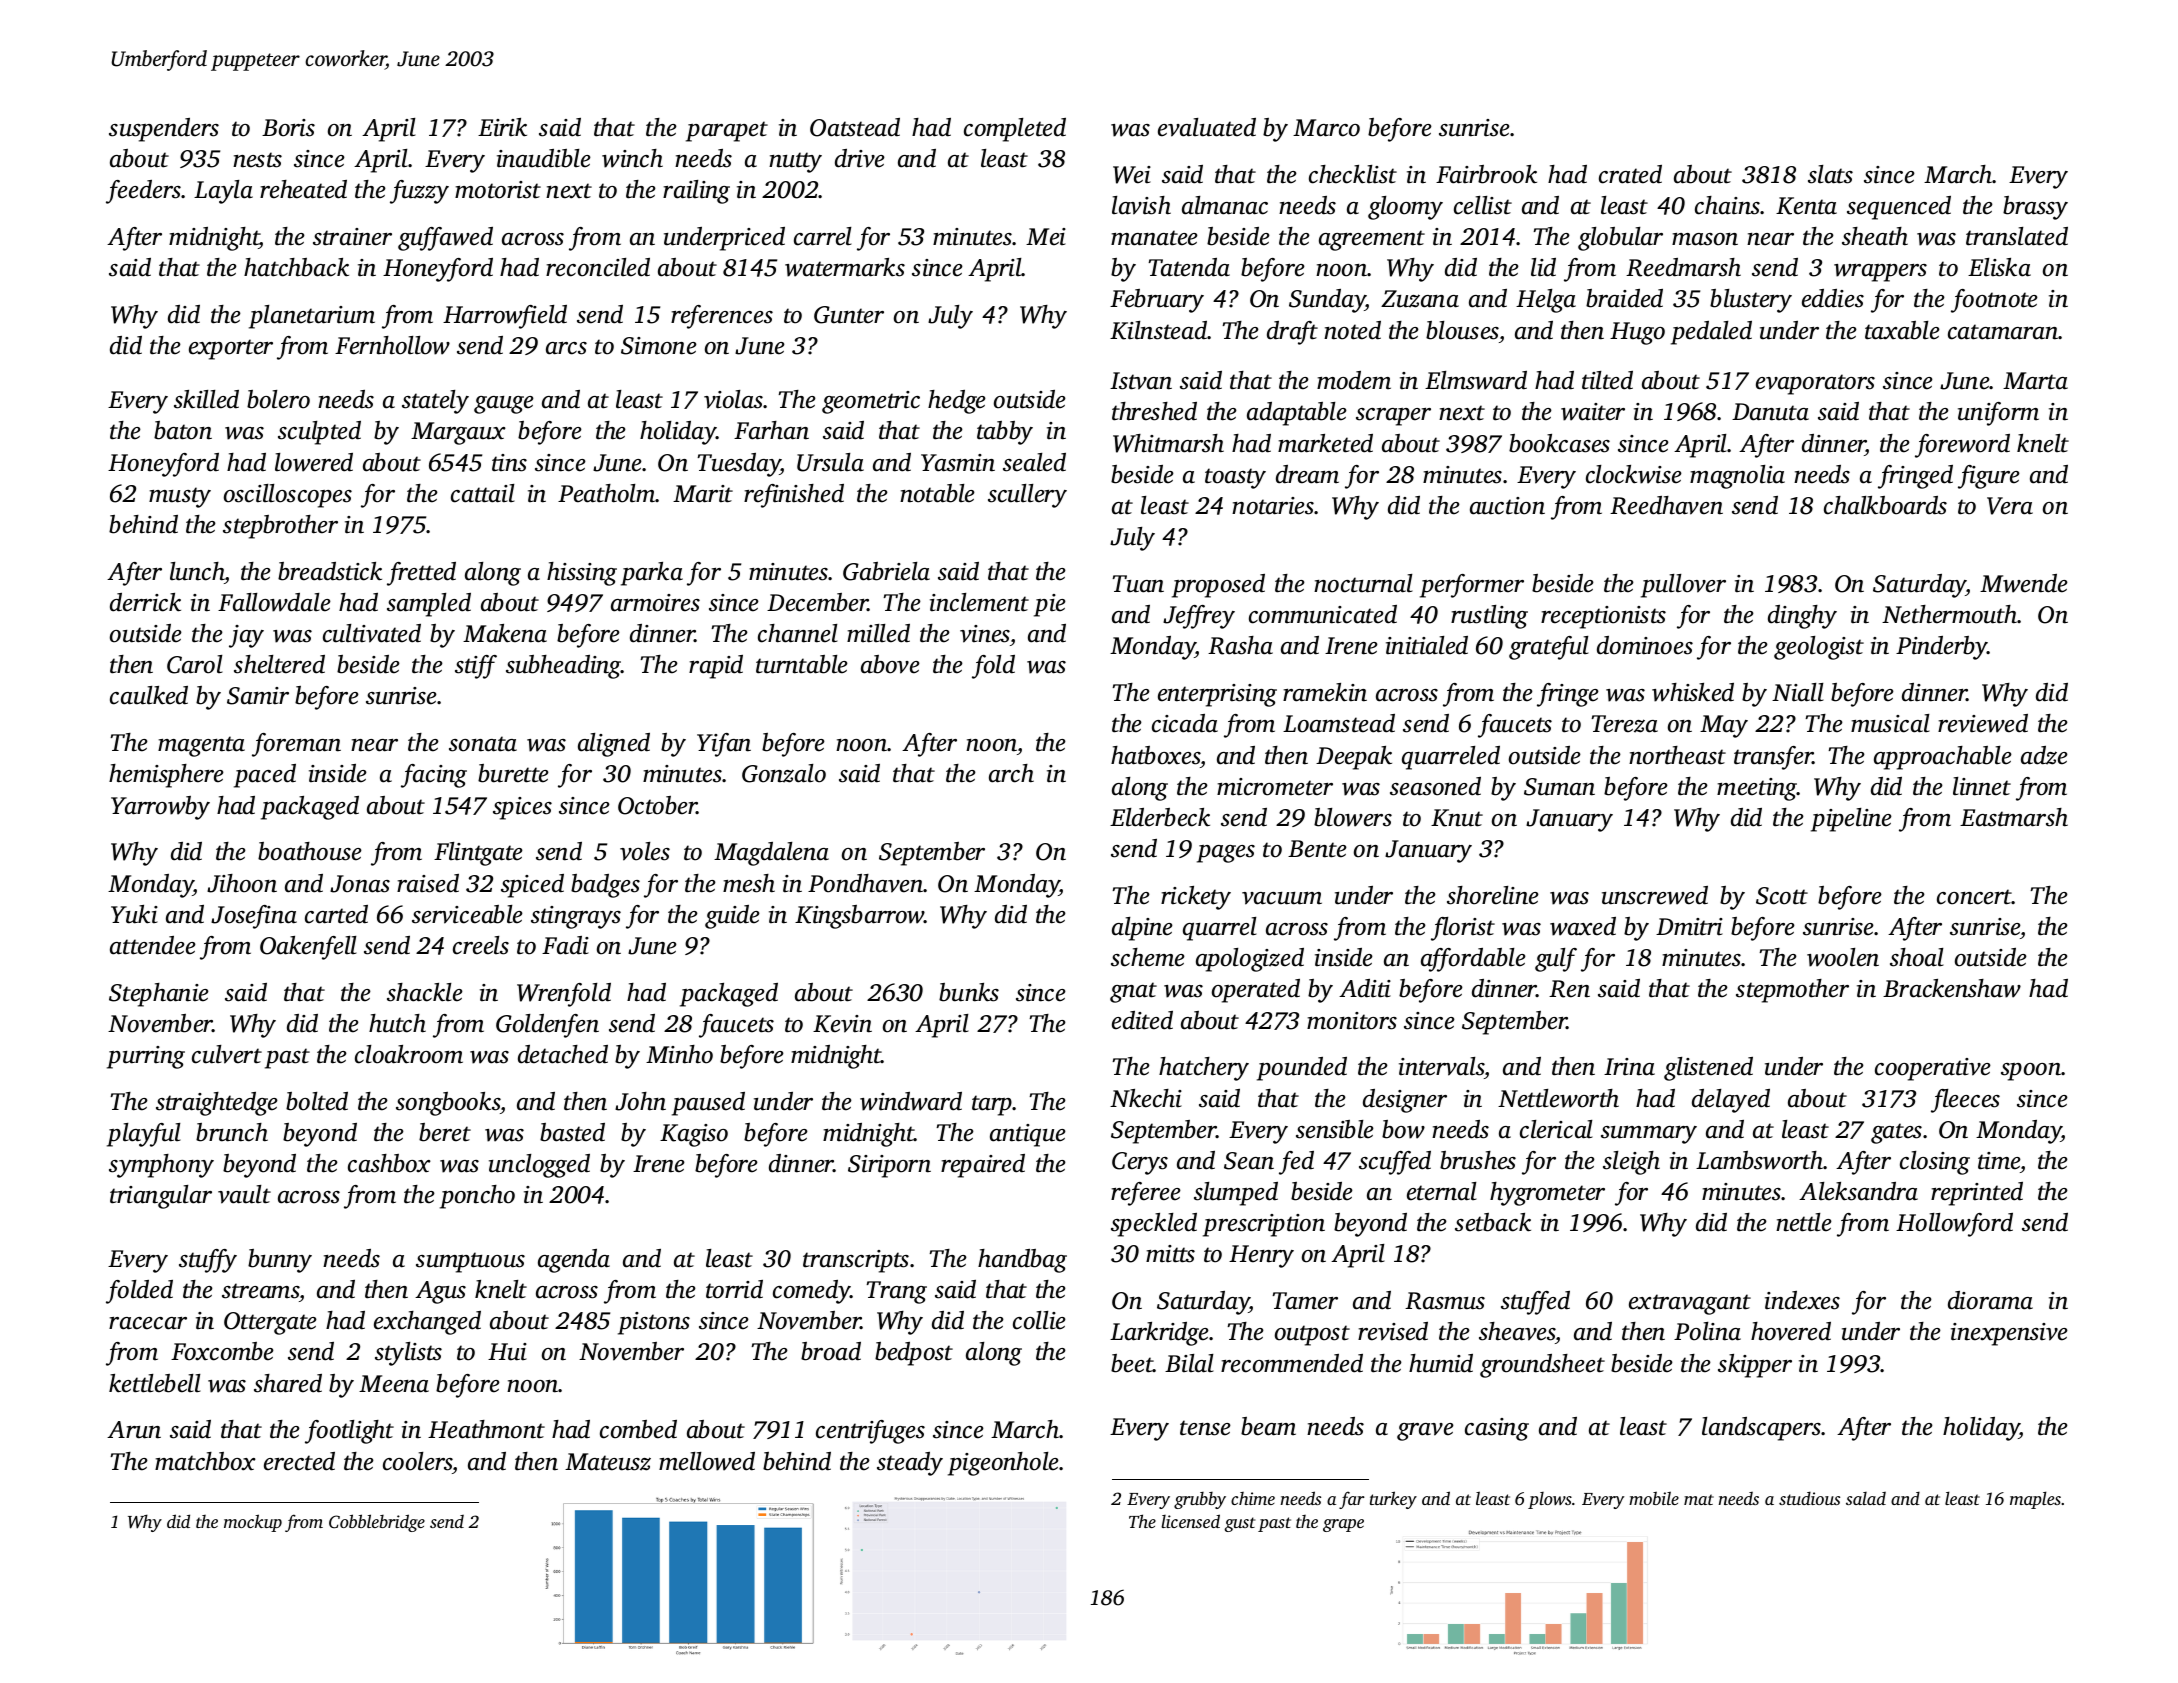  Describe the element at coordinates (160, 808) in the page. I see `Yarrowby` at that location.
